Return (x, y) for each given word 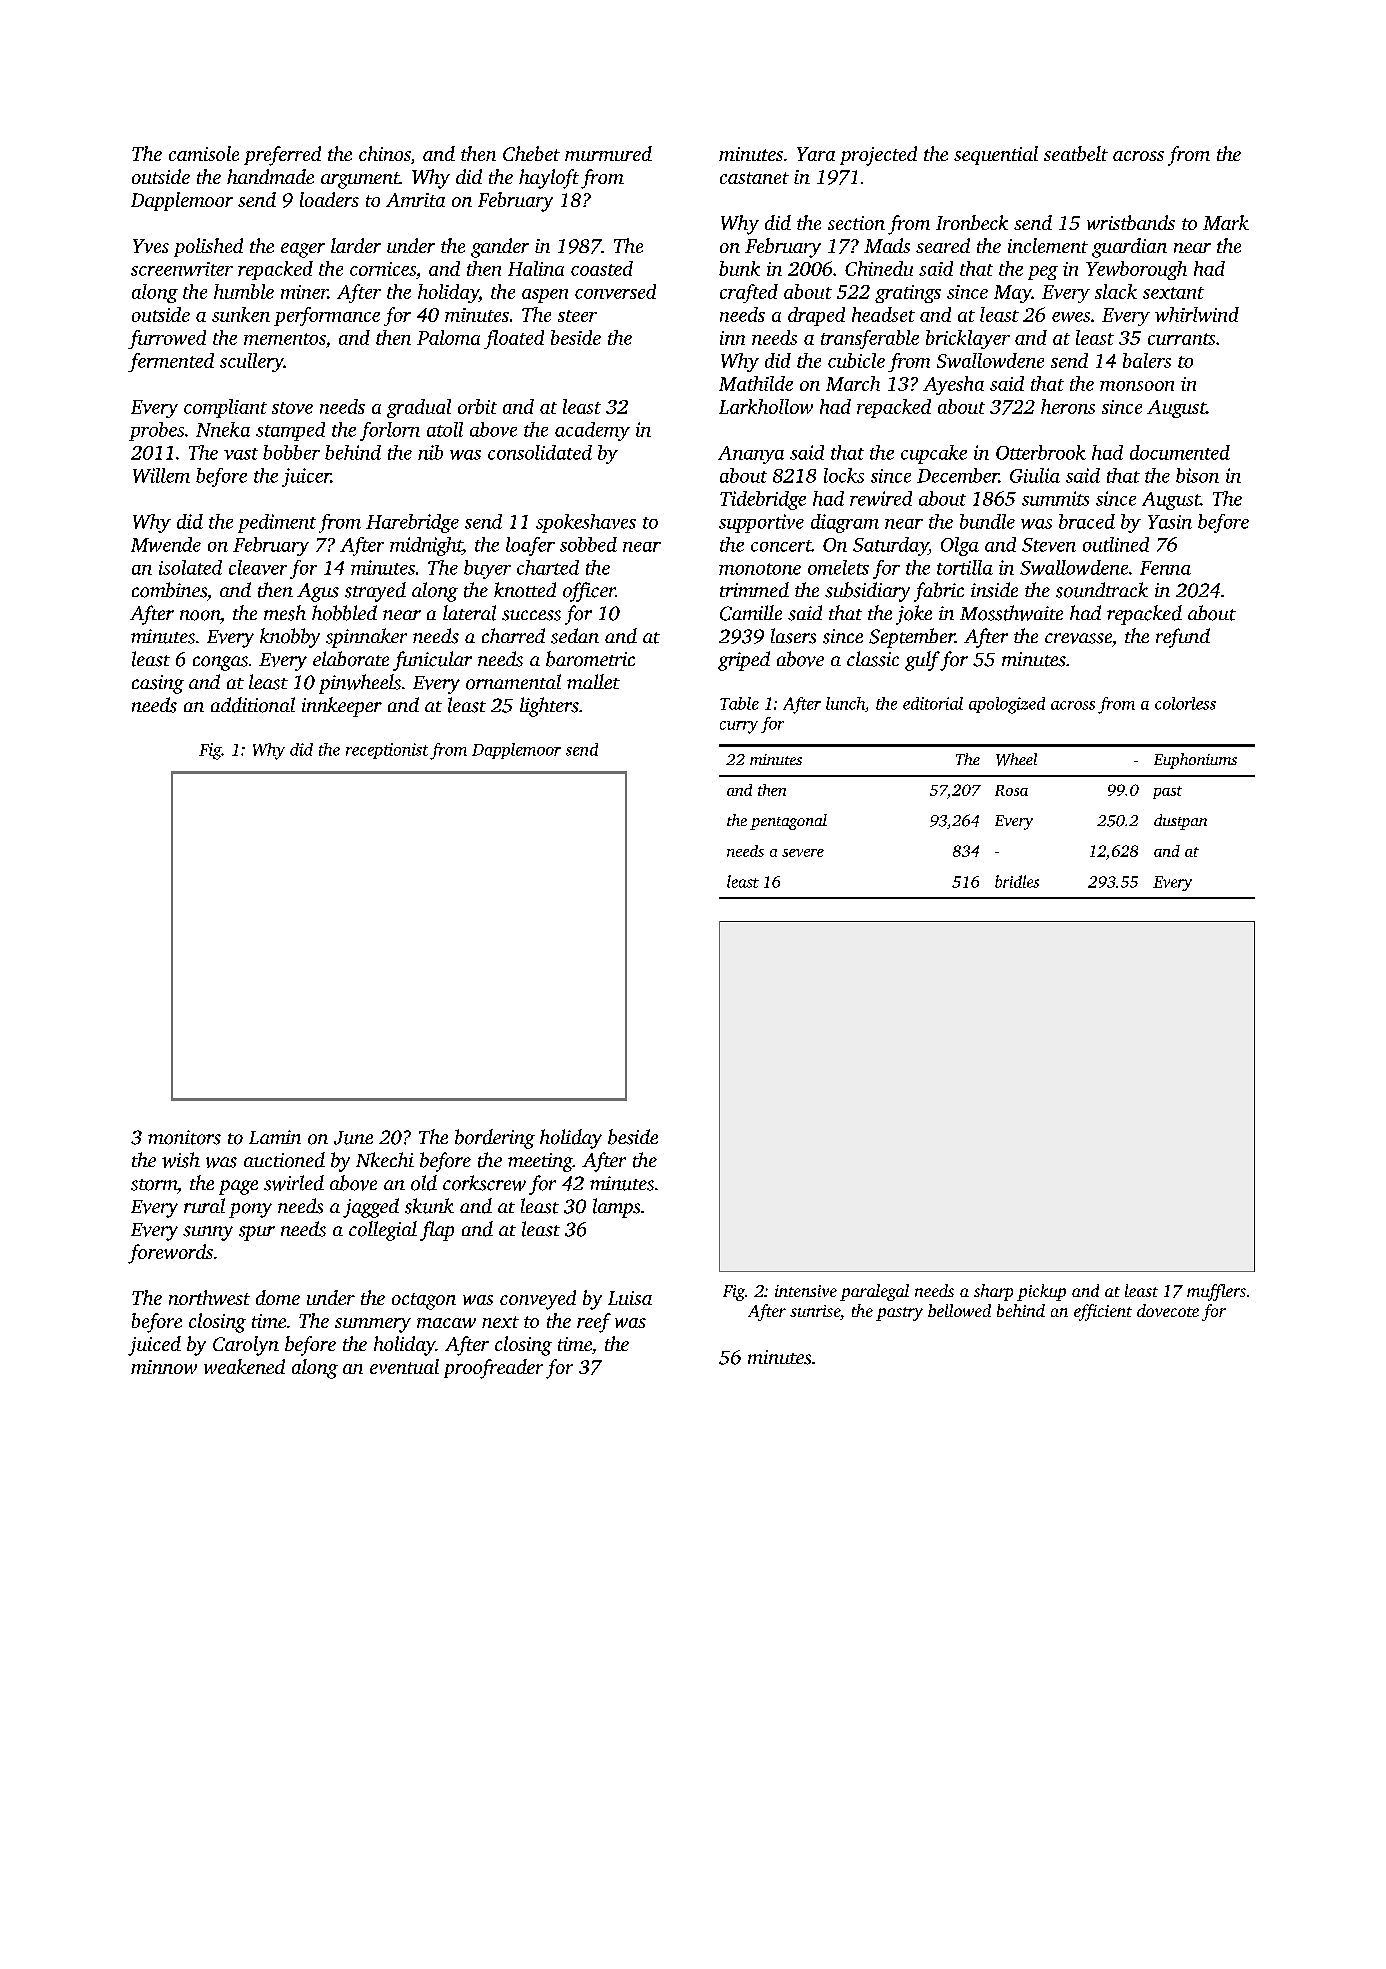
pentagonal (788, 822)
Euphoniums (1195, 761)
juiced (154, 1346)
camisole (204, 153)
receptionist (387, 751)
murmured (608, 153)
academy (592, 431)
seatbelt (1076, 153)
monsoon (1137, 386)
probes (156, 431)
